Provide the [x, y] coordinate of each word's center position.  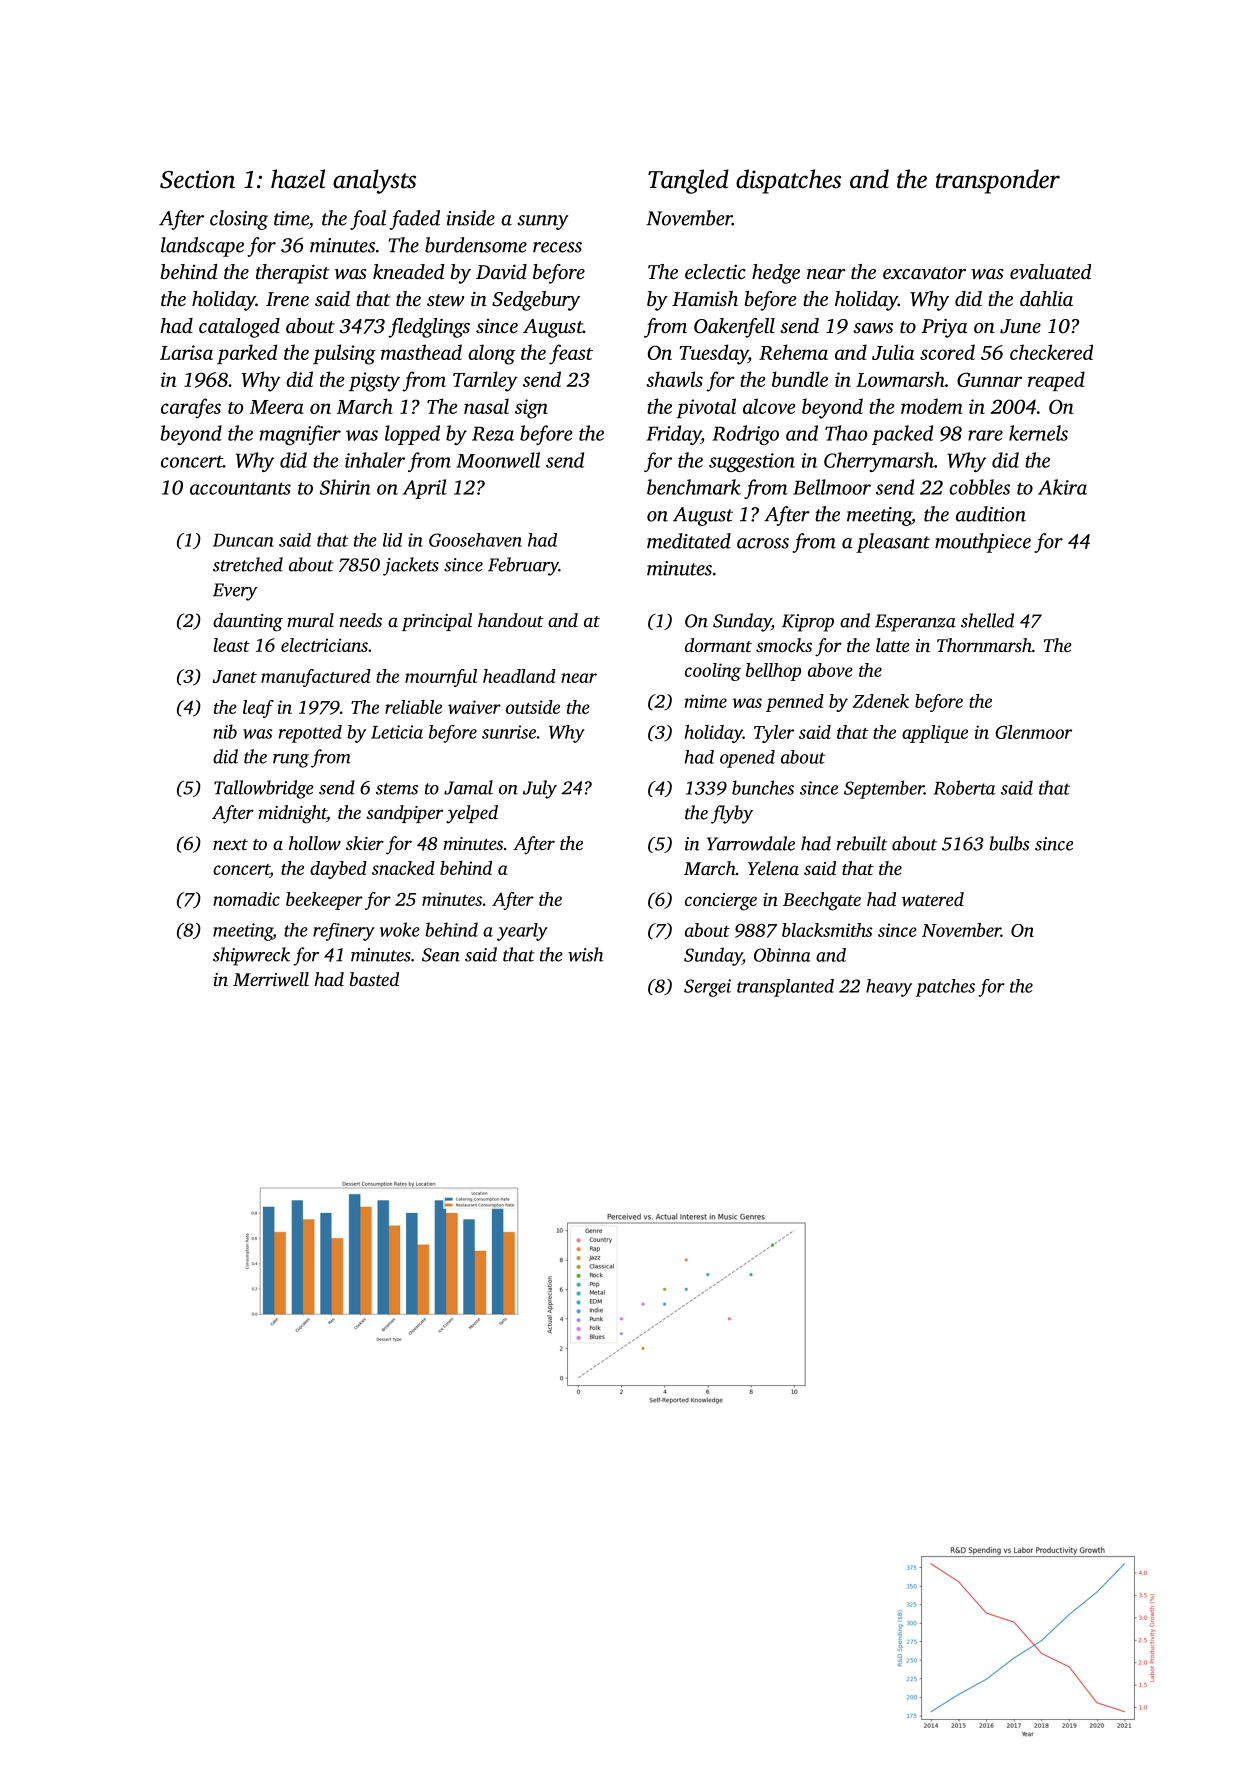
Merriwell [271, 979]
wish [585, 954]
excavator [924, 273]
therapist [292, 274]
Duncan [243, 540]
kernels [1038, 433]
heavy [889, 988]
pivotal [706, 408]
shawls [674, 379]
